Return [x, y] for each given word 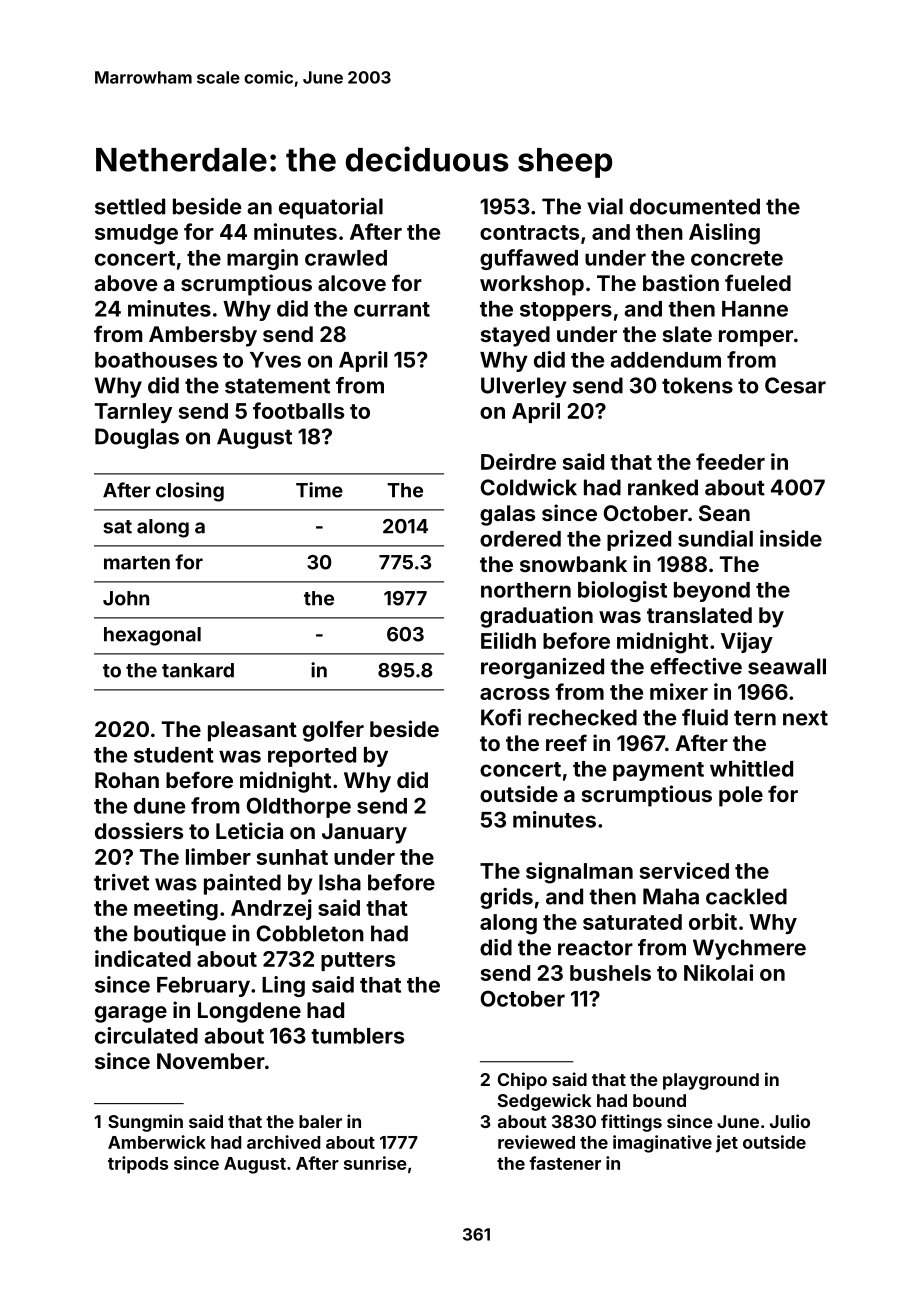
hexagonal [152, 636]
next [805, 718]
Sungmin [145, 1123]
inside [791, 538]
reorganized [542, 668]
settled [130, 206]
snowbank [573, 564]
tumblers [357, 1036]
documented [695, 206]
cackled [746, 896]
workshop [532, 285]
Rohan [127, 780]
